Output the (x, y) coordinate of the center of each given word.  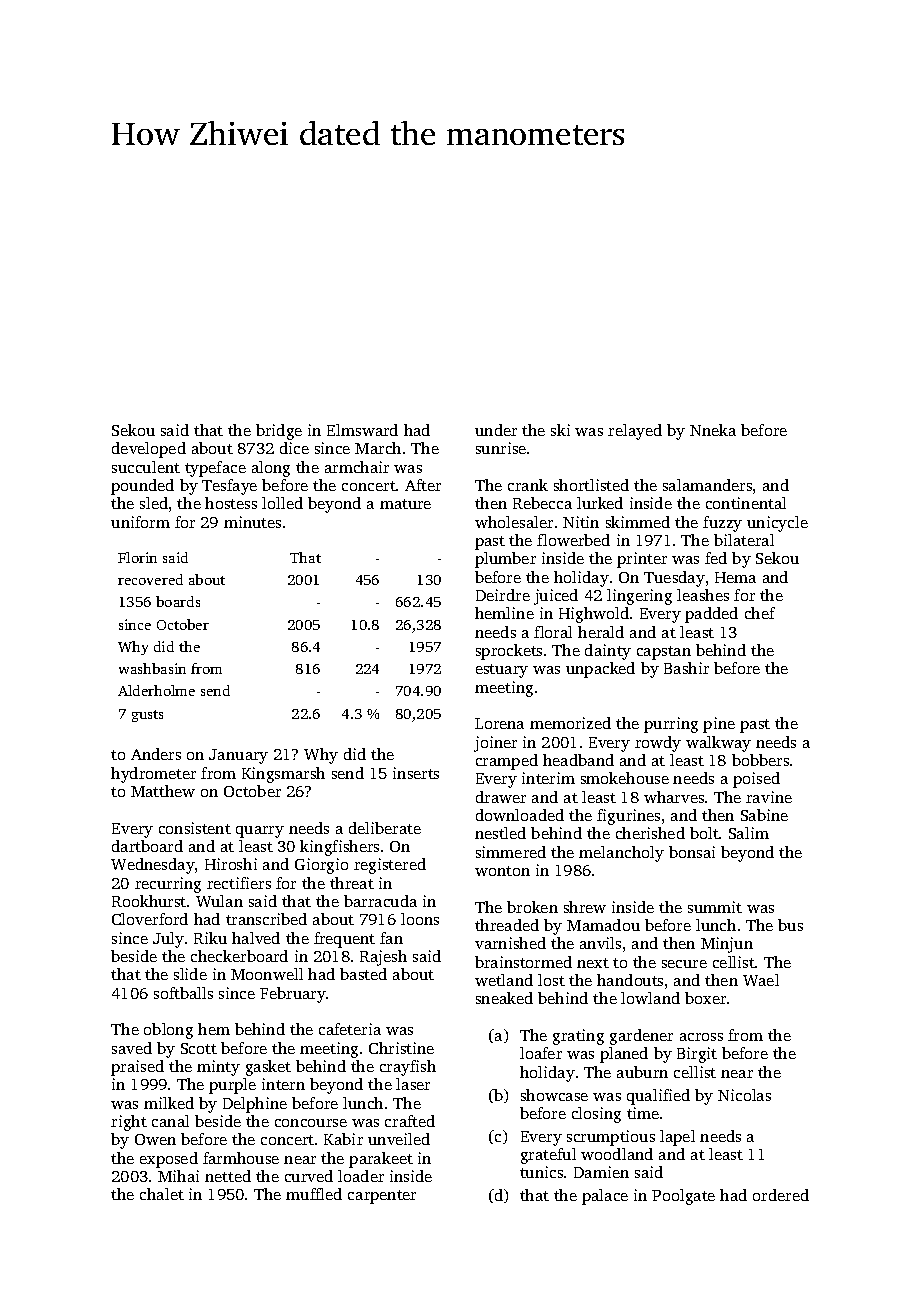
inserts (416, 773)
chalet (162, 1194)
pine (719, 725)
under (496, 430)
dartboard (147, 846)
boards (178, 601)
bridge (279, 432)
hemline (504, 613)
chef (760, 613)
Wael (761, 980)
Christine (401, 1048)
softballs (183, 993)
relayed (635, 432)
